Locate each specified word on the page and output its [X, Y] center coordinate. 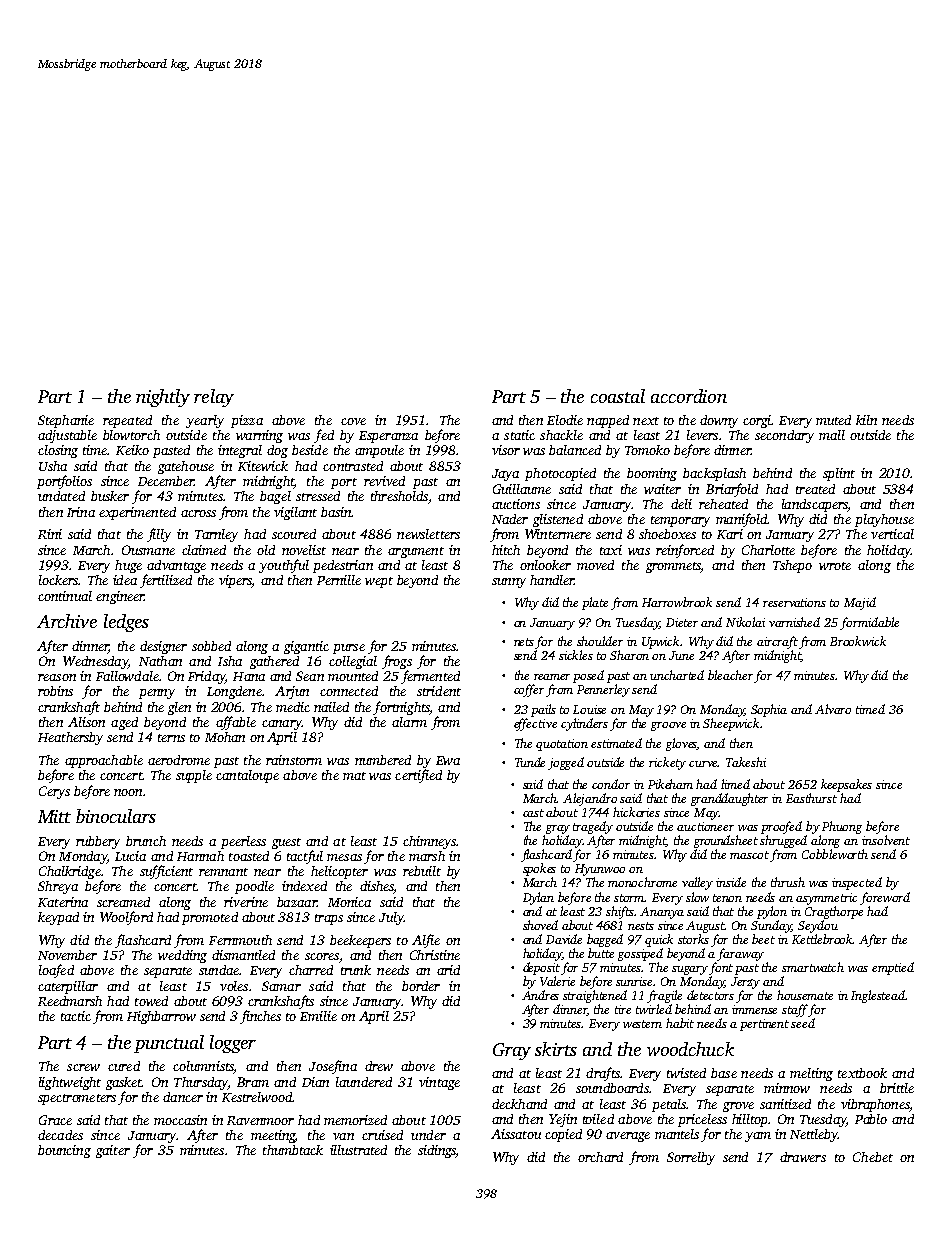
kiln [866, 420]
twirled [654, 1009]
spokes [539, 869]
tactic [76, 1016]
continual [65, 596]
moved [595, 565]
